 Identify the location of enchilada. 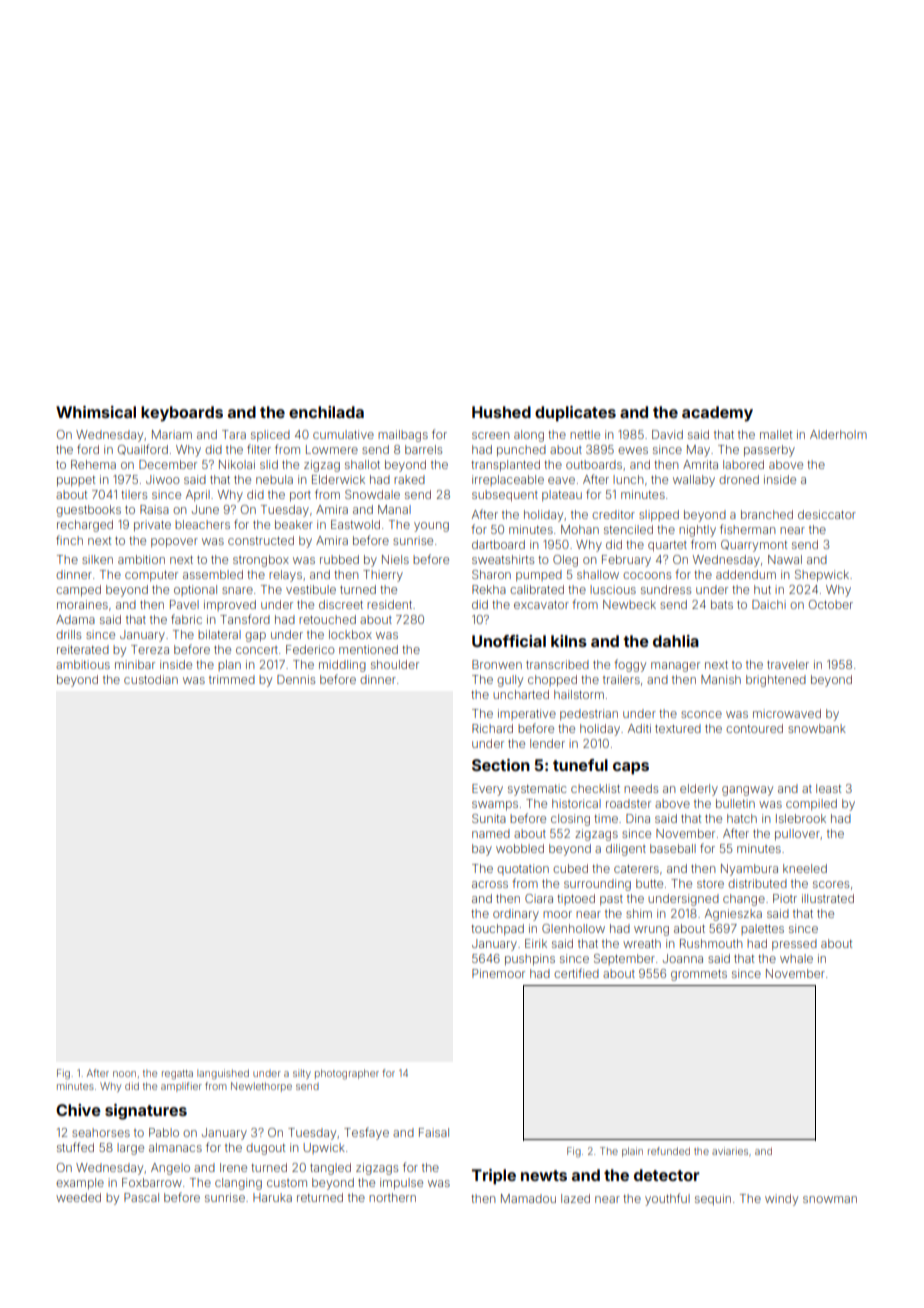
(326, 412).
